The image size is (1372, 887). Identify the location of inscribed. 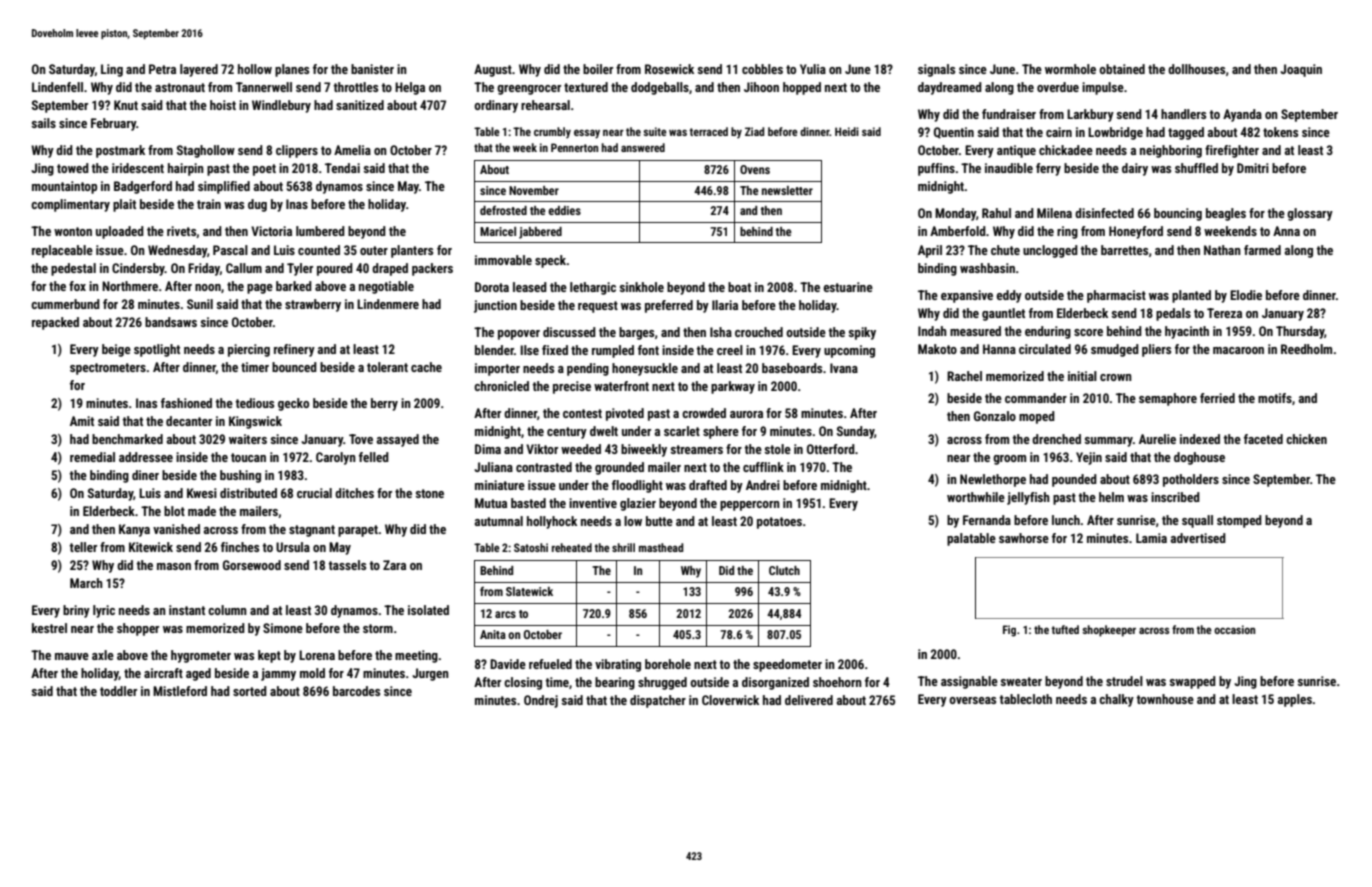
(1175, 497).
